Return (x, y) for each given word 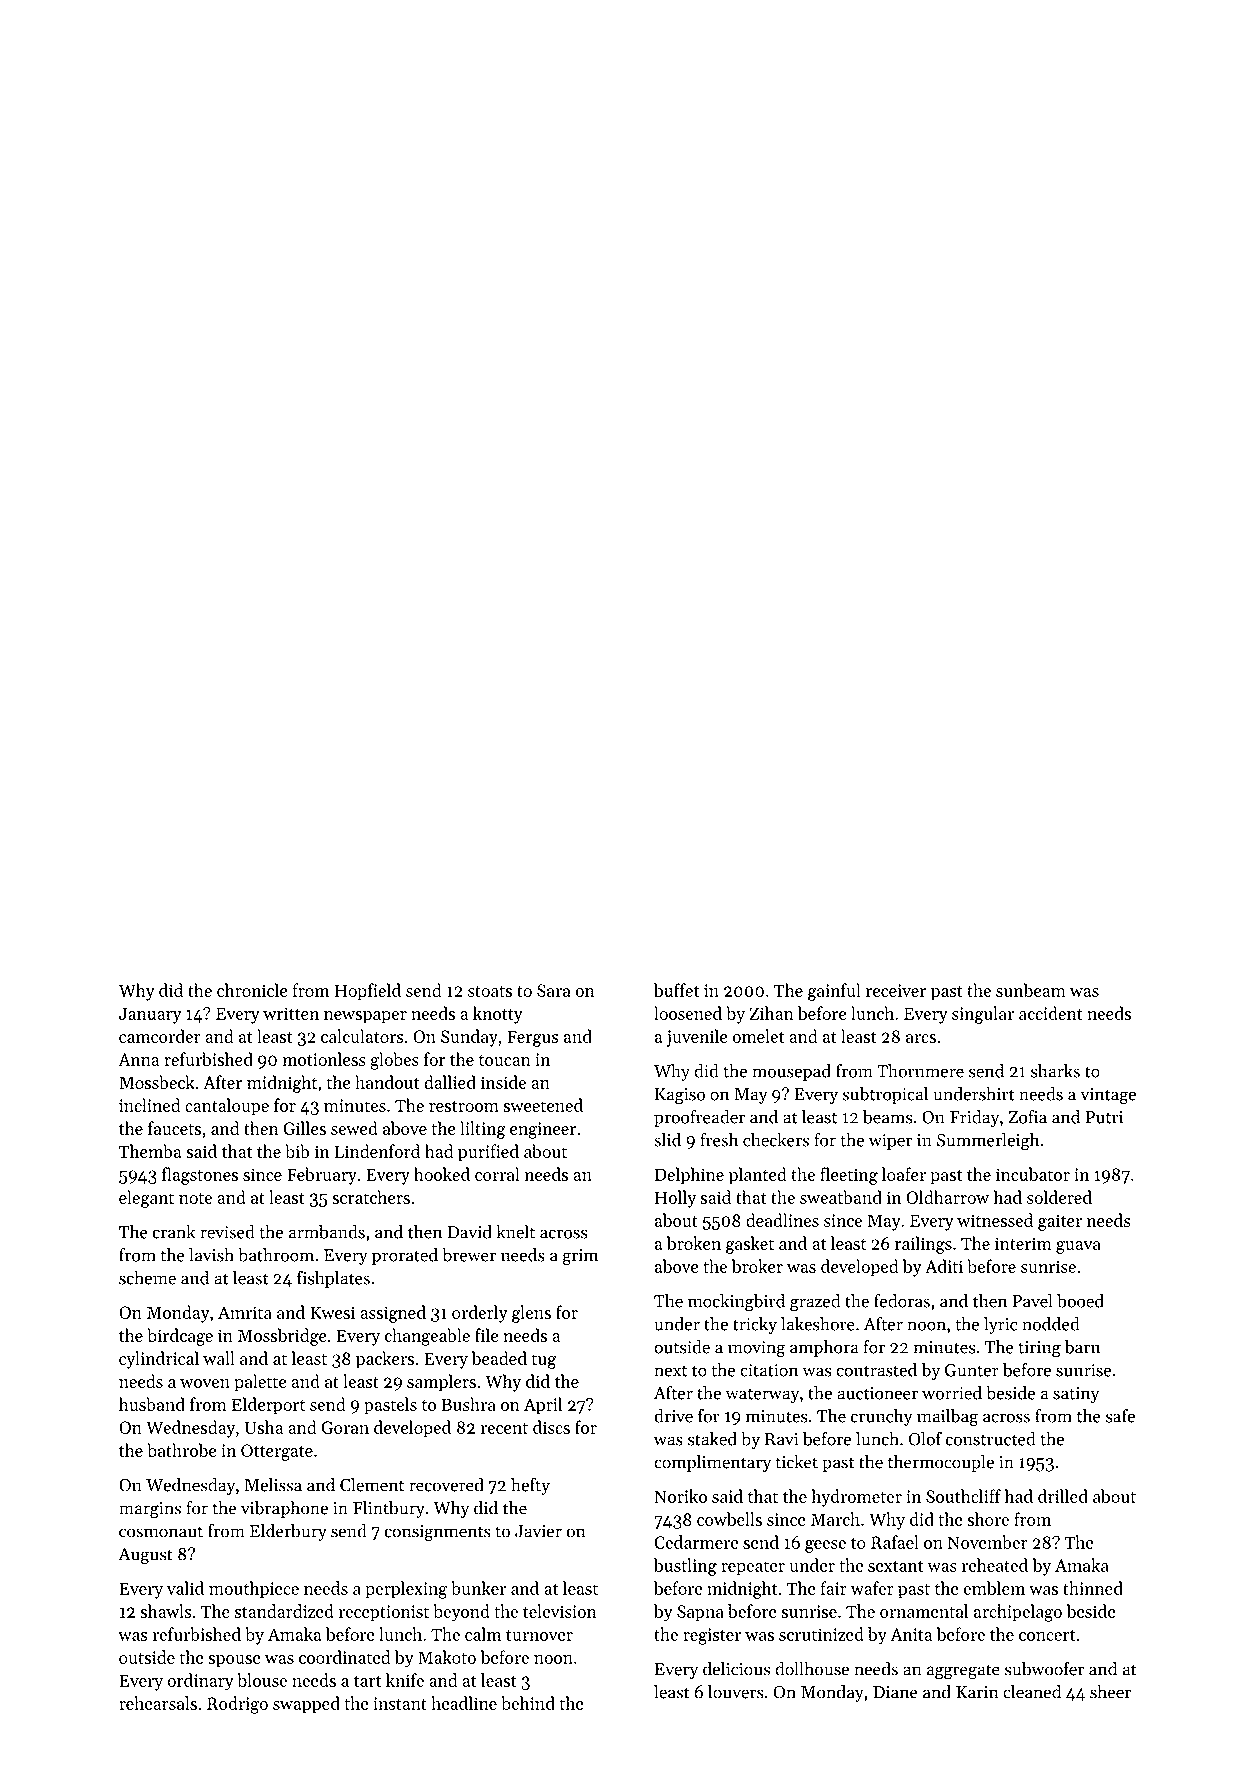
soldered (1059, 1197)
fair (834, 1588)
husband (152, 1404)
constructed (991, 1439)
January (150, 1015)
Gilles (304, 1128)
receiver (896, 990)
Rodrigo (237, 1705)
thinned (1093, 1588)
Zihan (771, 1013)
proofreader (699, 1118)
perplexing (406, 1590)
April (543, 1406)
